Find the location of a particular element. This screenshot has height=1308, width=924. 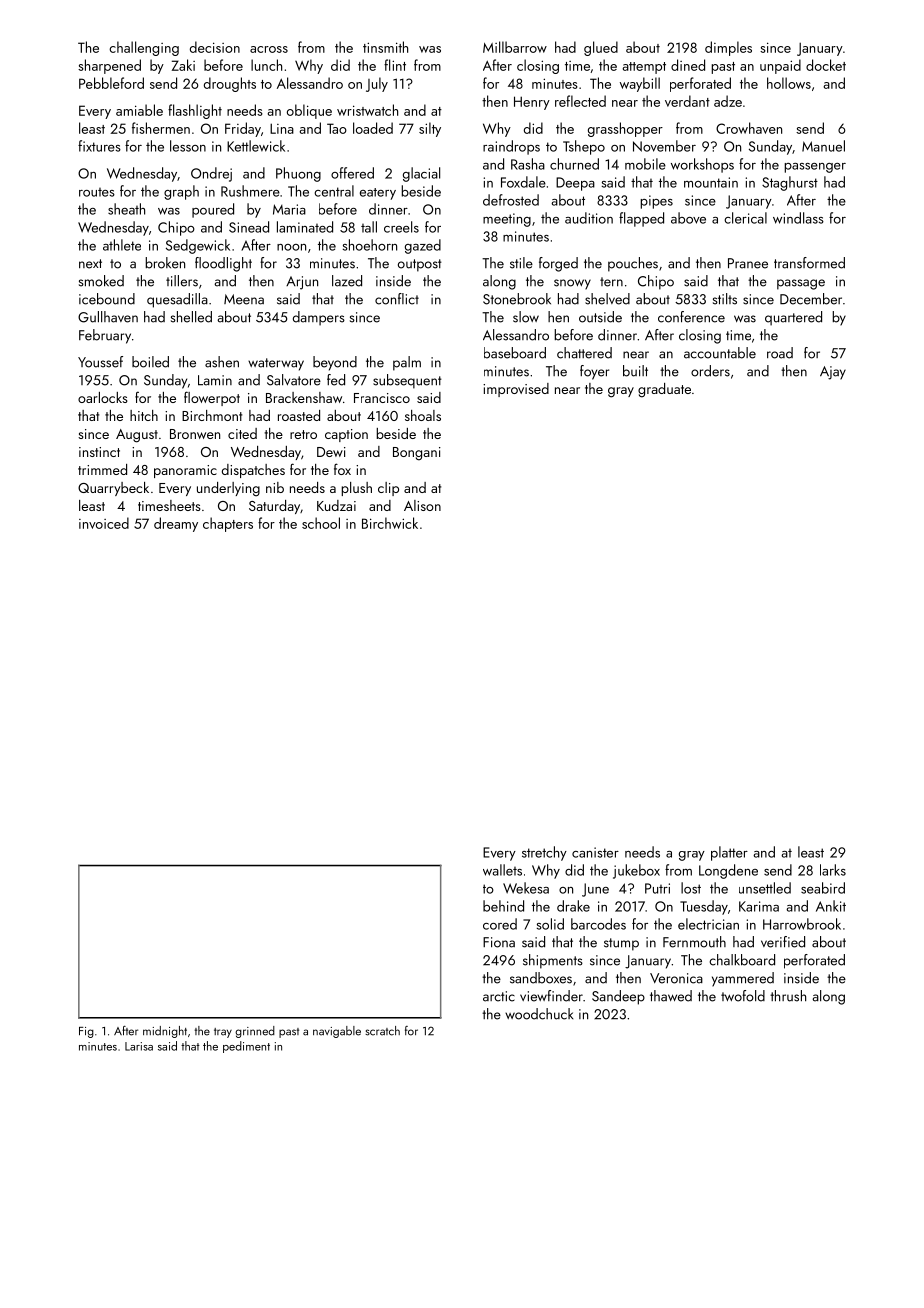

shoehorn is located at coordinates (370, 245).
